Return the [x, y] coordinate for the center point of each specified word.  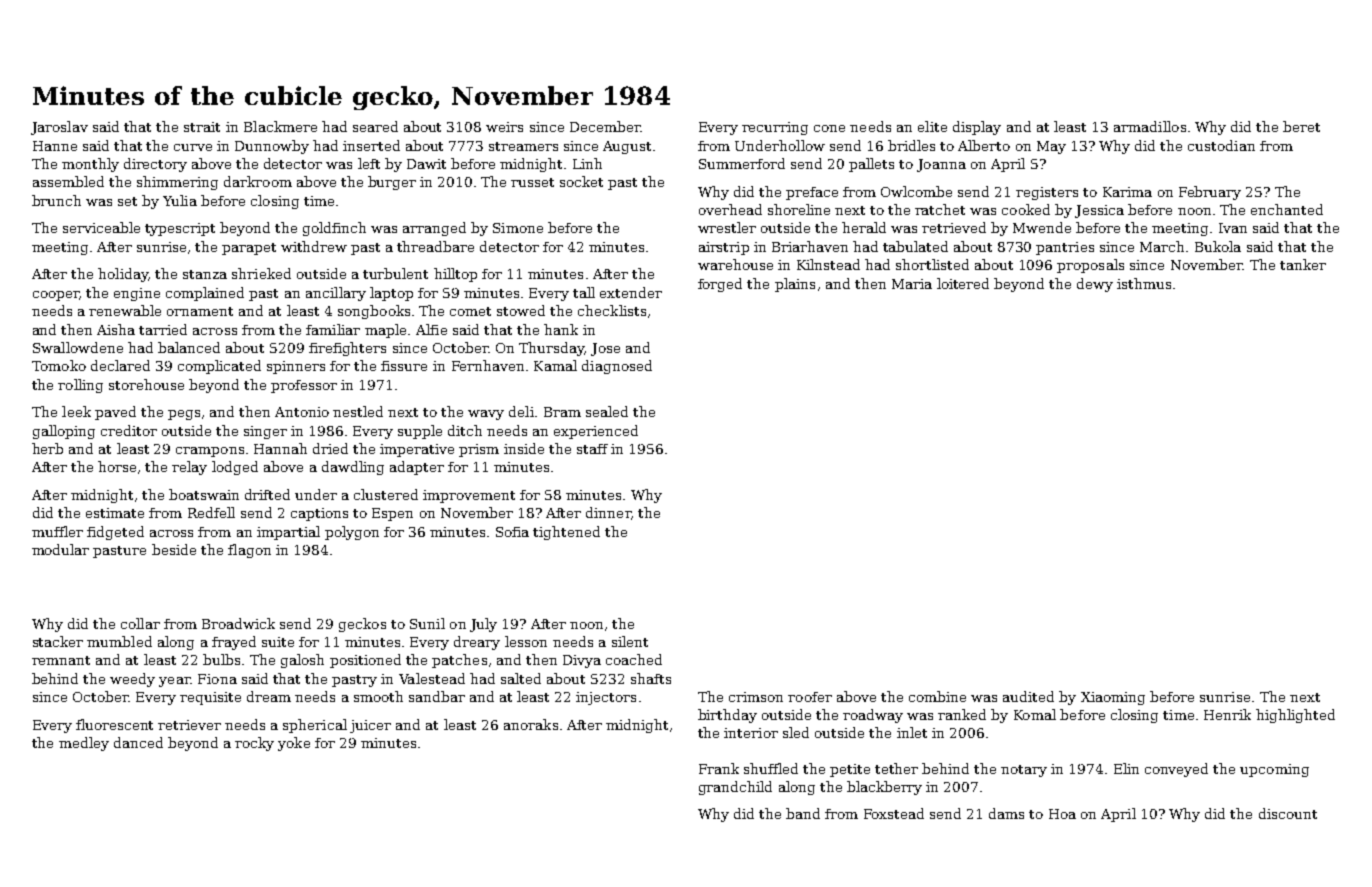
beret [1301, 126]
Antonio [302, 412]
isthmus [1144, 283]
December [605, 126]
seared [375, 126]
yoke [294, 744]
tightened [566, 533]
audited [1028, 696]
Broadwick [238, 623]
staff [592, 449]
